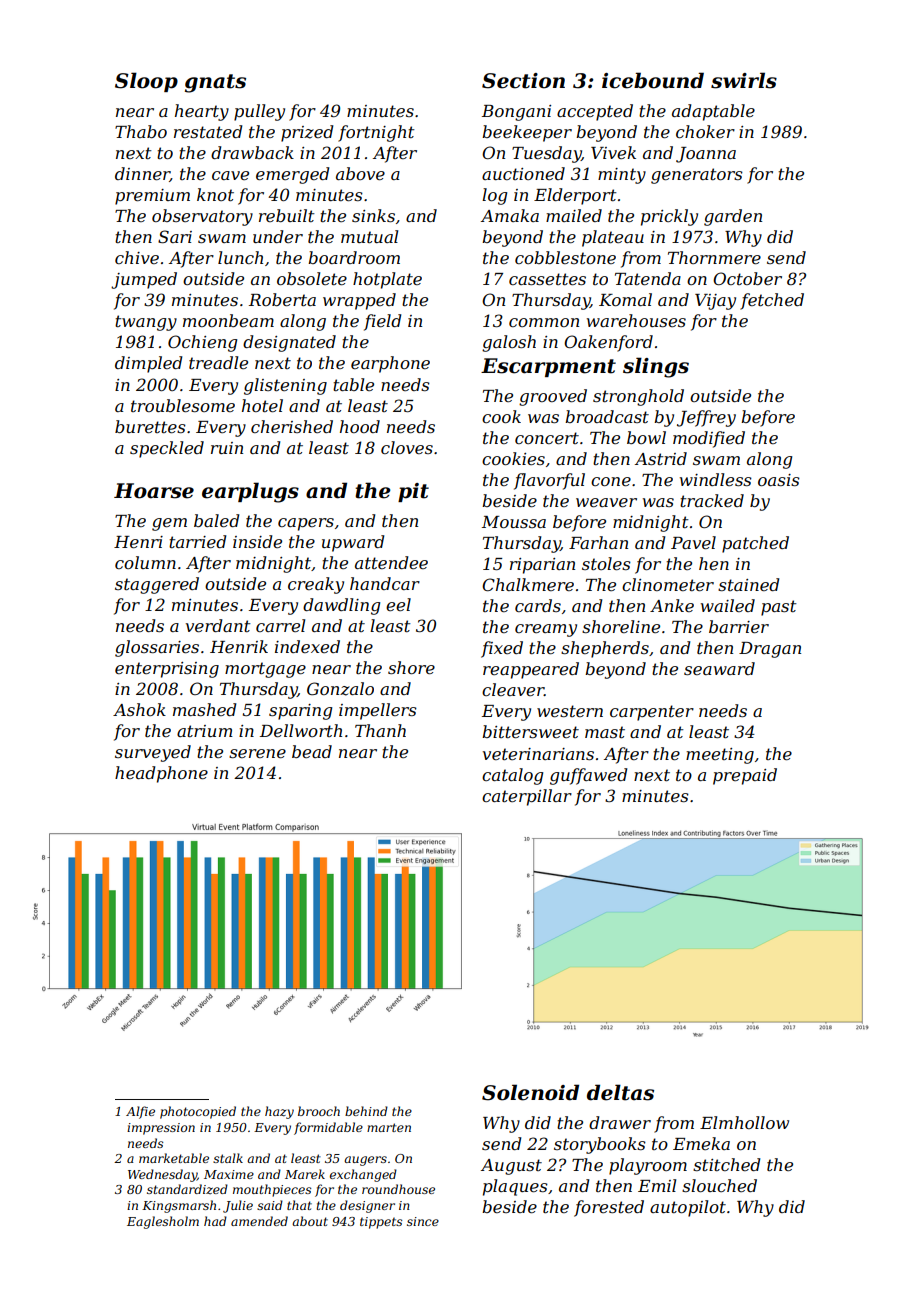  What do you see at coordinates (215, 83) in the screenshot?
I see `gnats` at bounding box center [215, 83].
